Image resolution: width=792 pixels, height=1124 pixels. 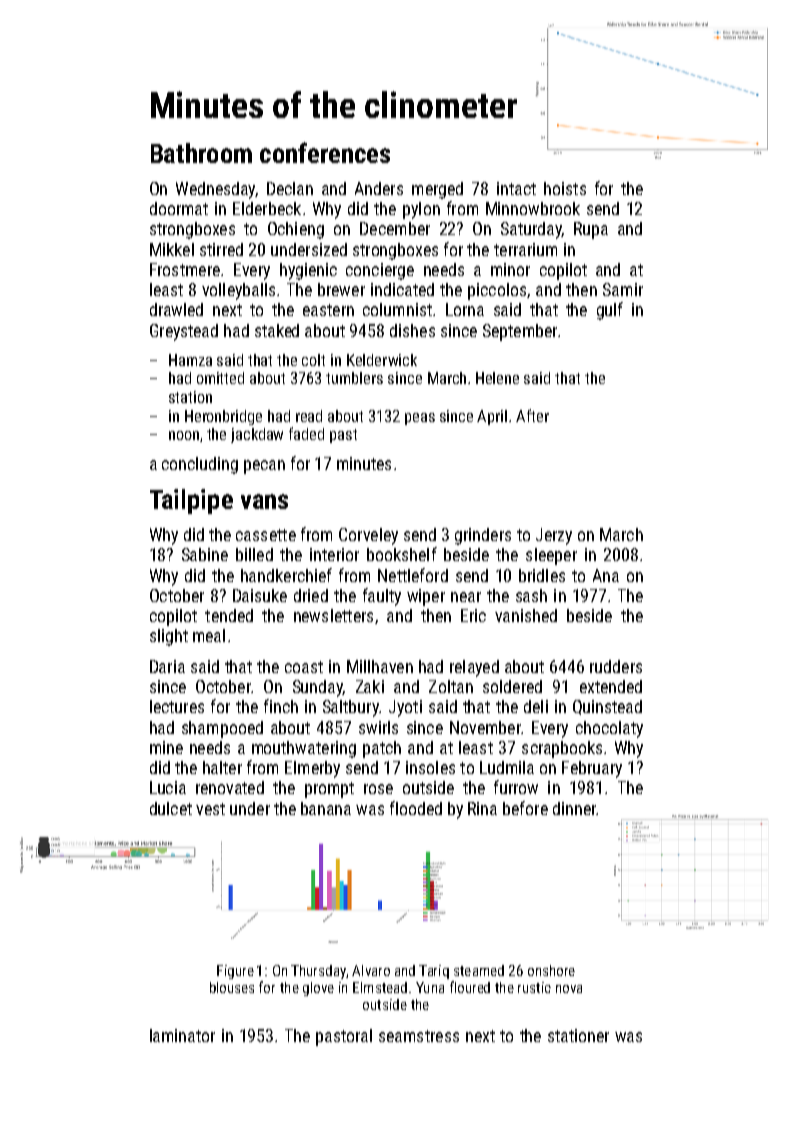 I want to click on Rina, so click(x=482, y=808).
